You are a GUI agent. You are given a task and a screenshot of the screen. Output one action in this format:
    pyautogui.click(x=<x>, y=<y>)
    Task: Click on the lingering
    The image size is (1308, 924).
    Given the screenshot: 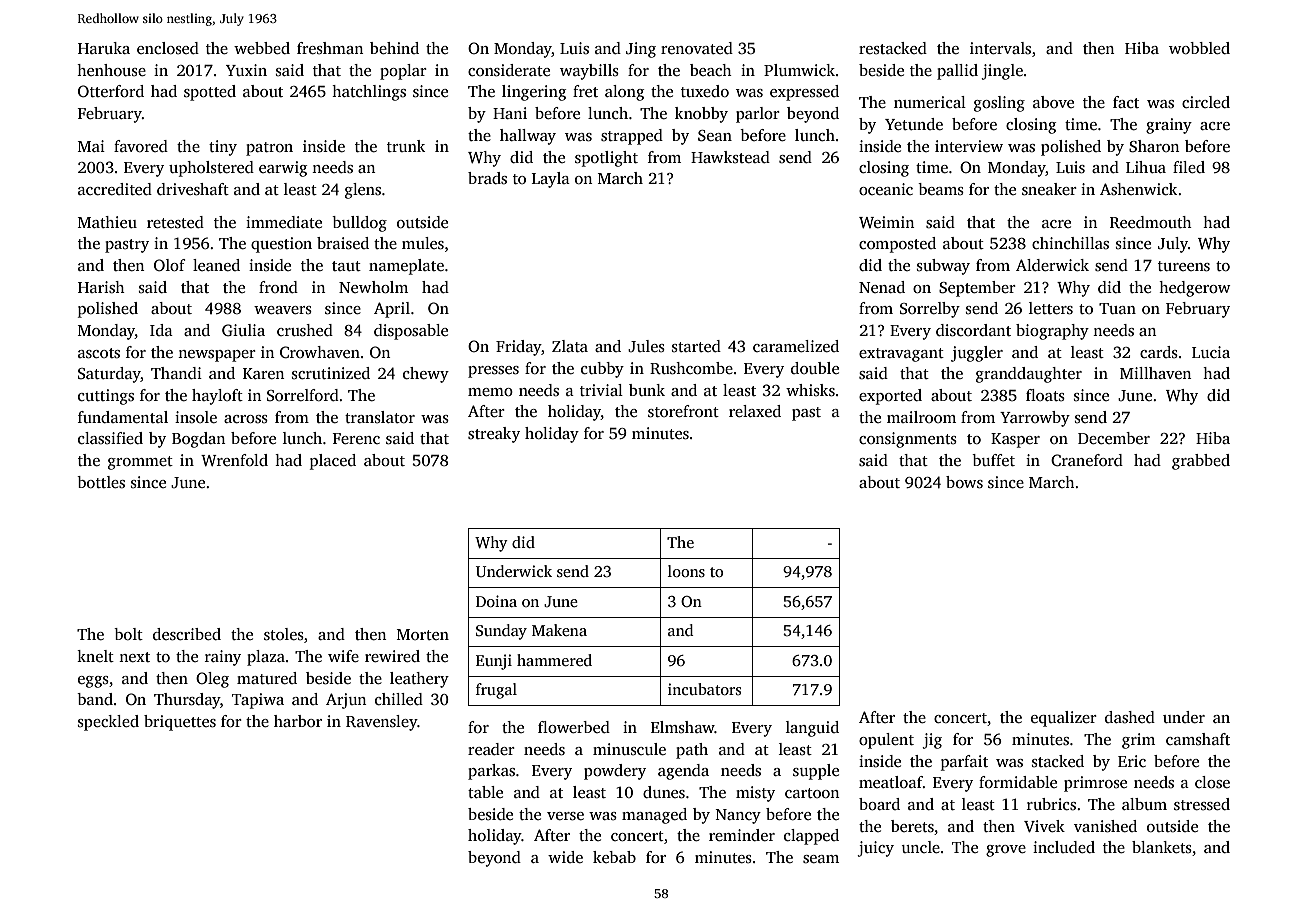 What is the action you would take?
    pyautogui.click(x=534, y=93)
